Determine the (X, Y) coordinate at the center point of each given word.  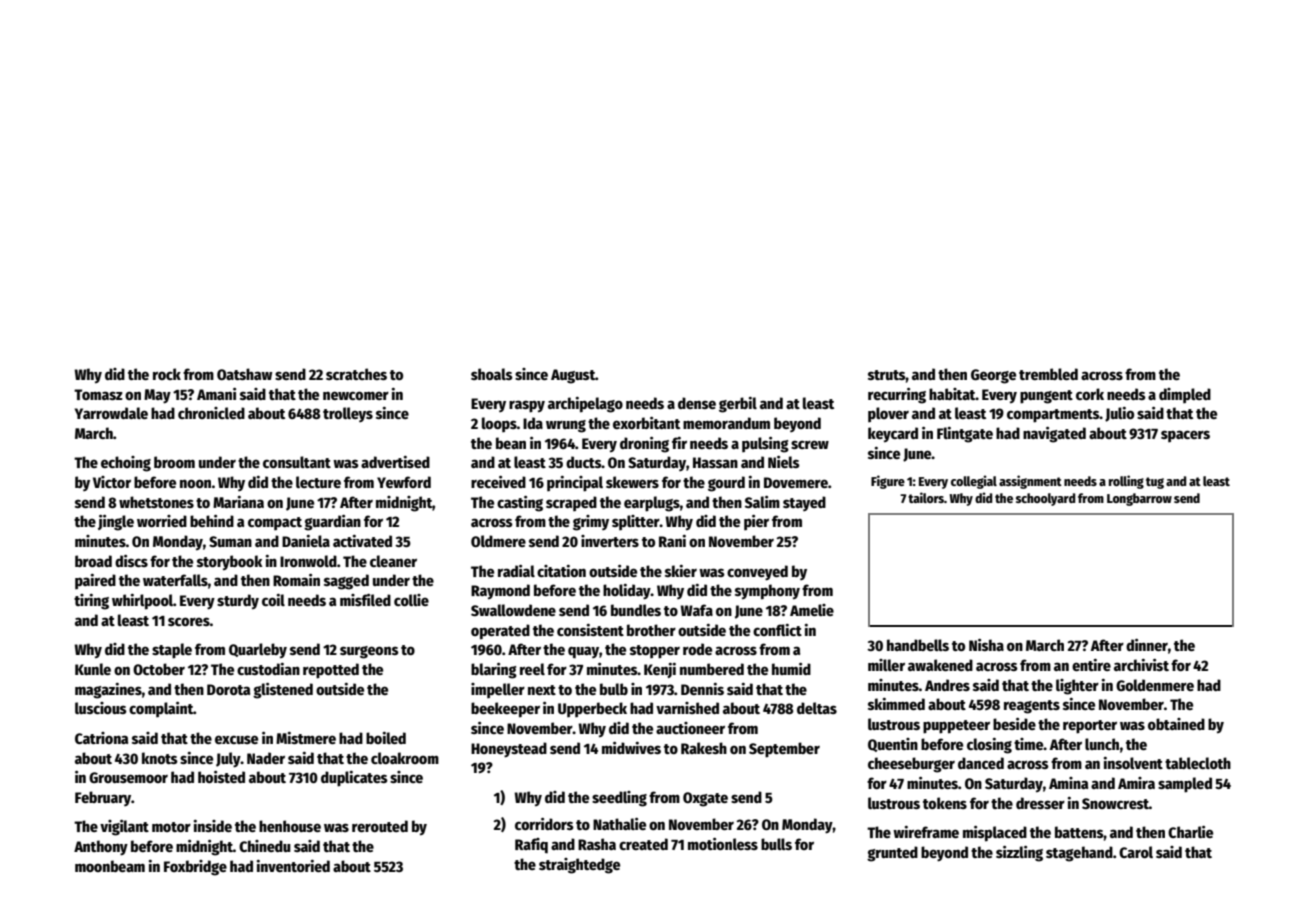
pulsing (765, 445)
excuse (236, 739)
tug (1155, 483)
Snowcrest (1115, 803)
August (573, 376)
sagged (346, 582)
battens (1079, 832)
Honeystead (509, 750)
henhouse (290, 826)
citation (561, 571)
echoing (126, 464)
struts (887, 375)
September (784, 750)
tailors (926, 497)
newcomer (356, 395)
